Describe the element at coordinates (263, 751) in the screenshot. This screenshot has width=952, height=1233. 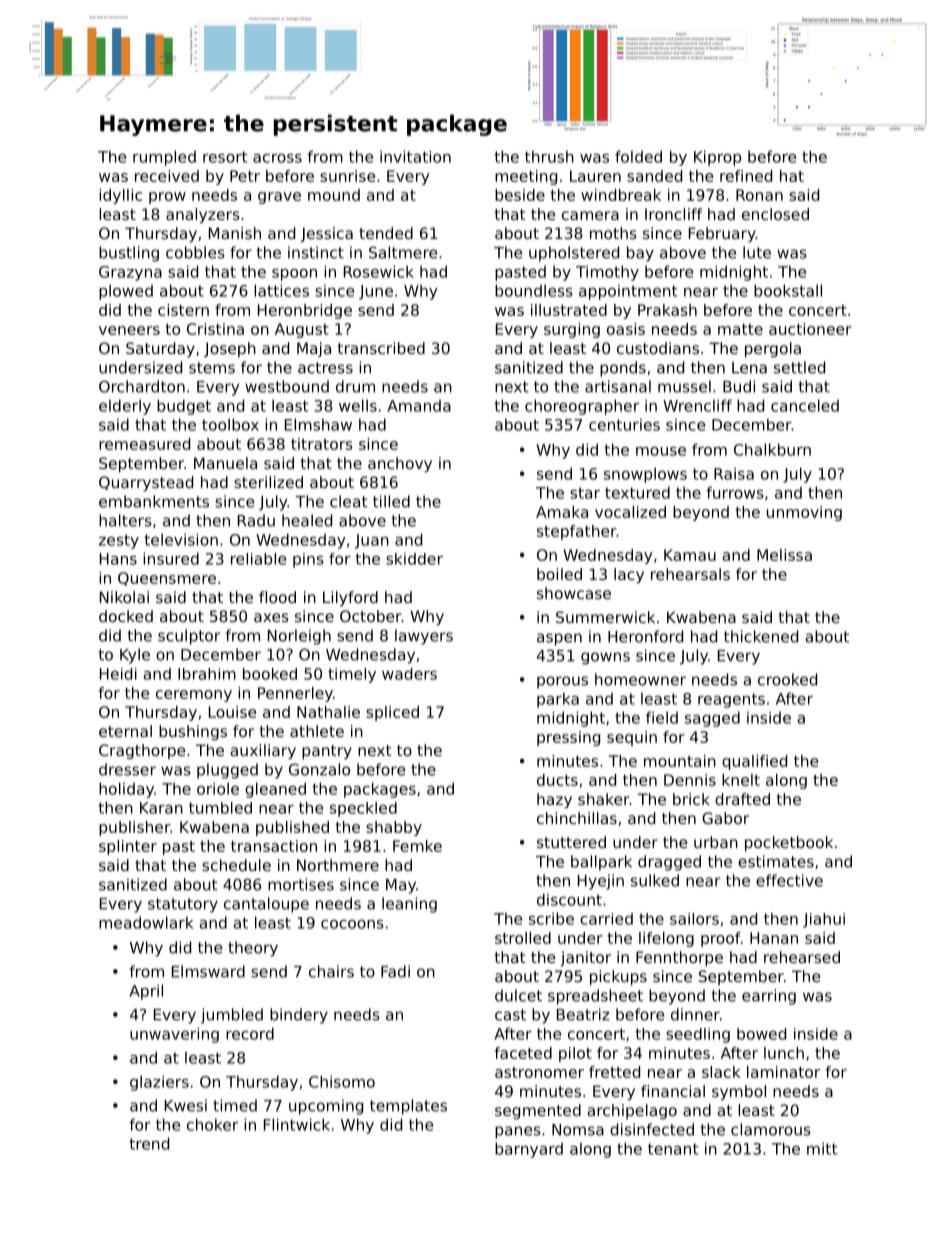
I see `auxiliary` at that location.
